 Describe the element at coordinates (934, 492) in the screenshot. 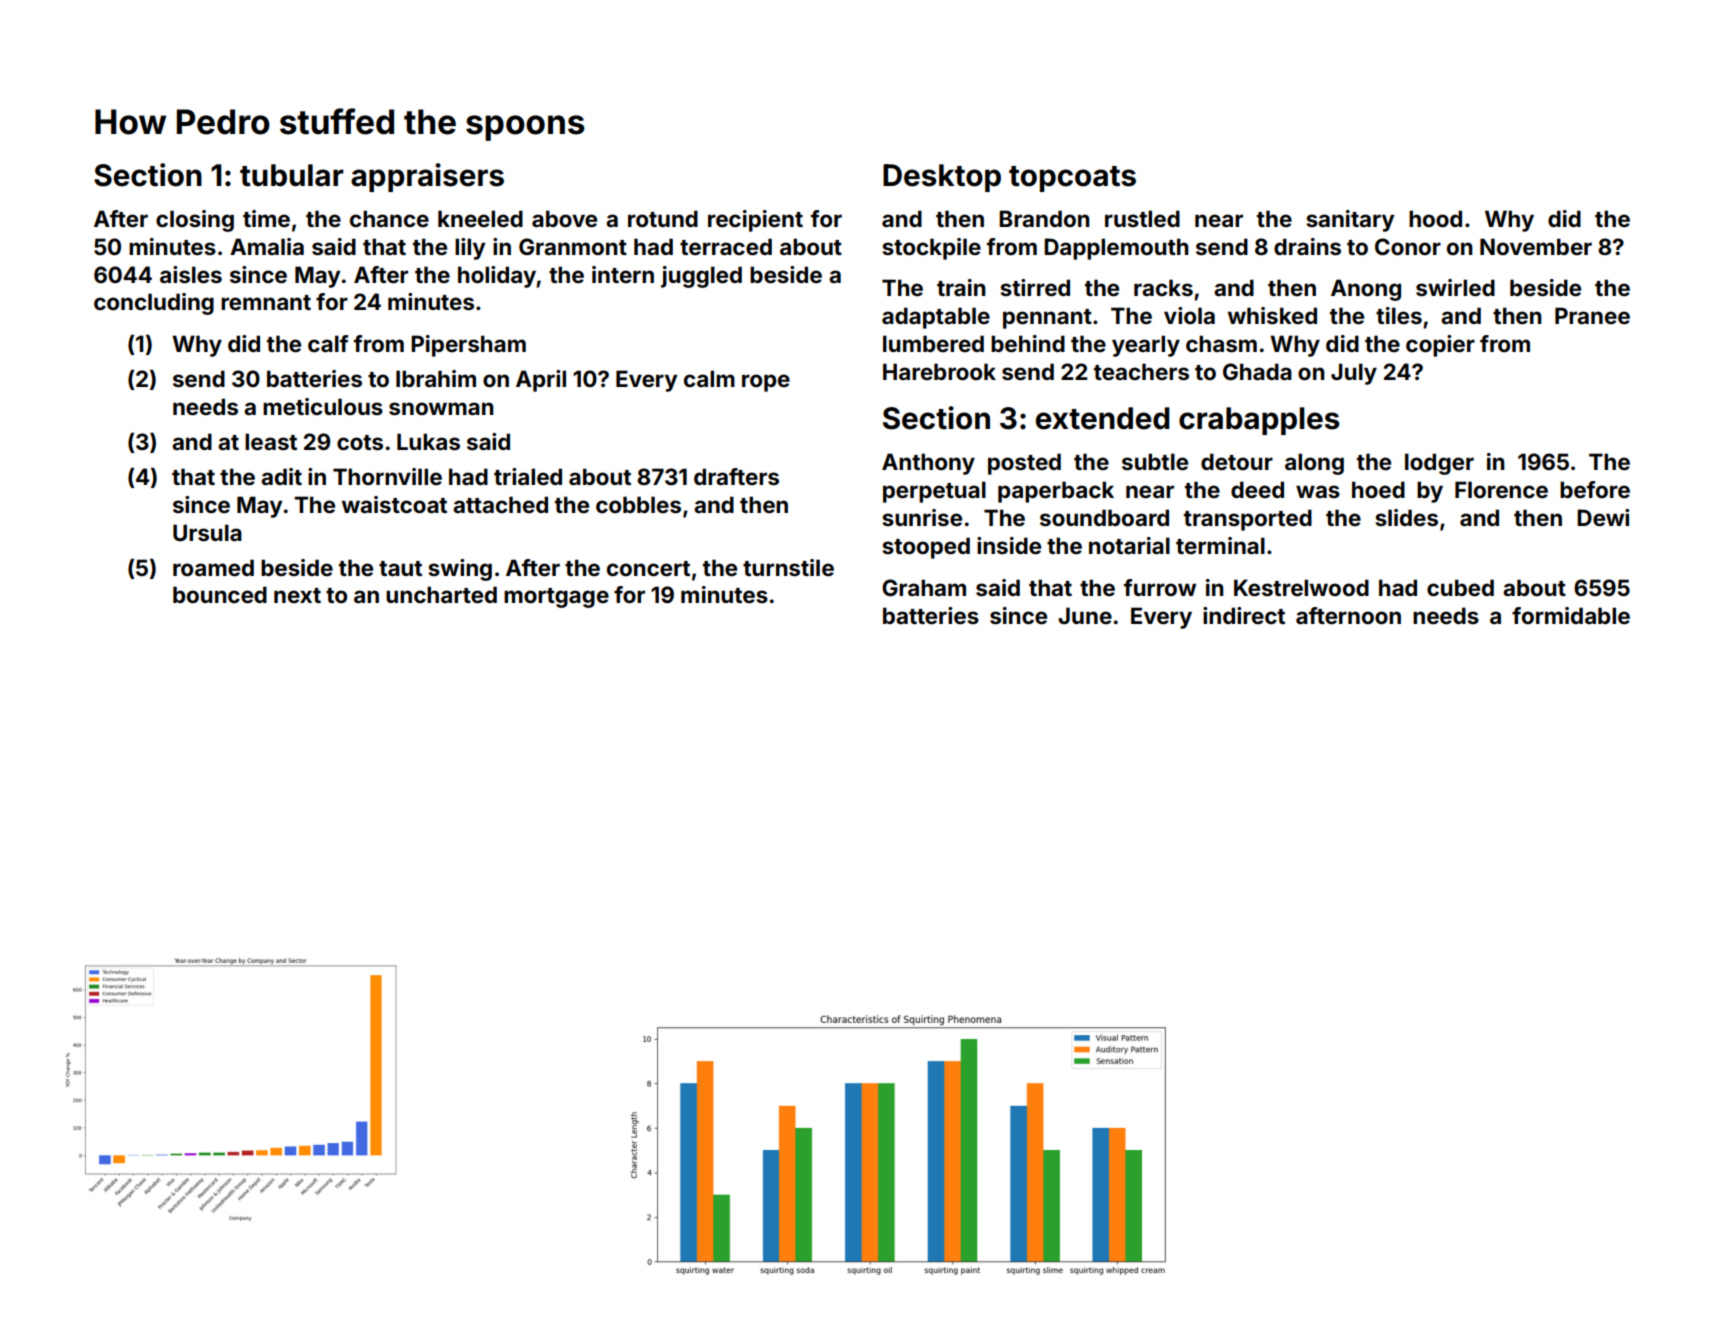

I see `perpetual` at that location.
